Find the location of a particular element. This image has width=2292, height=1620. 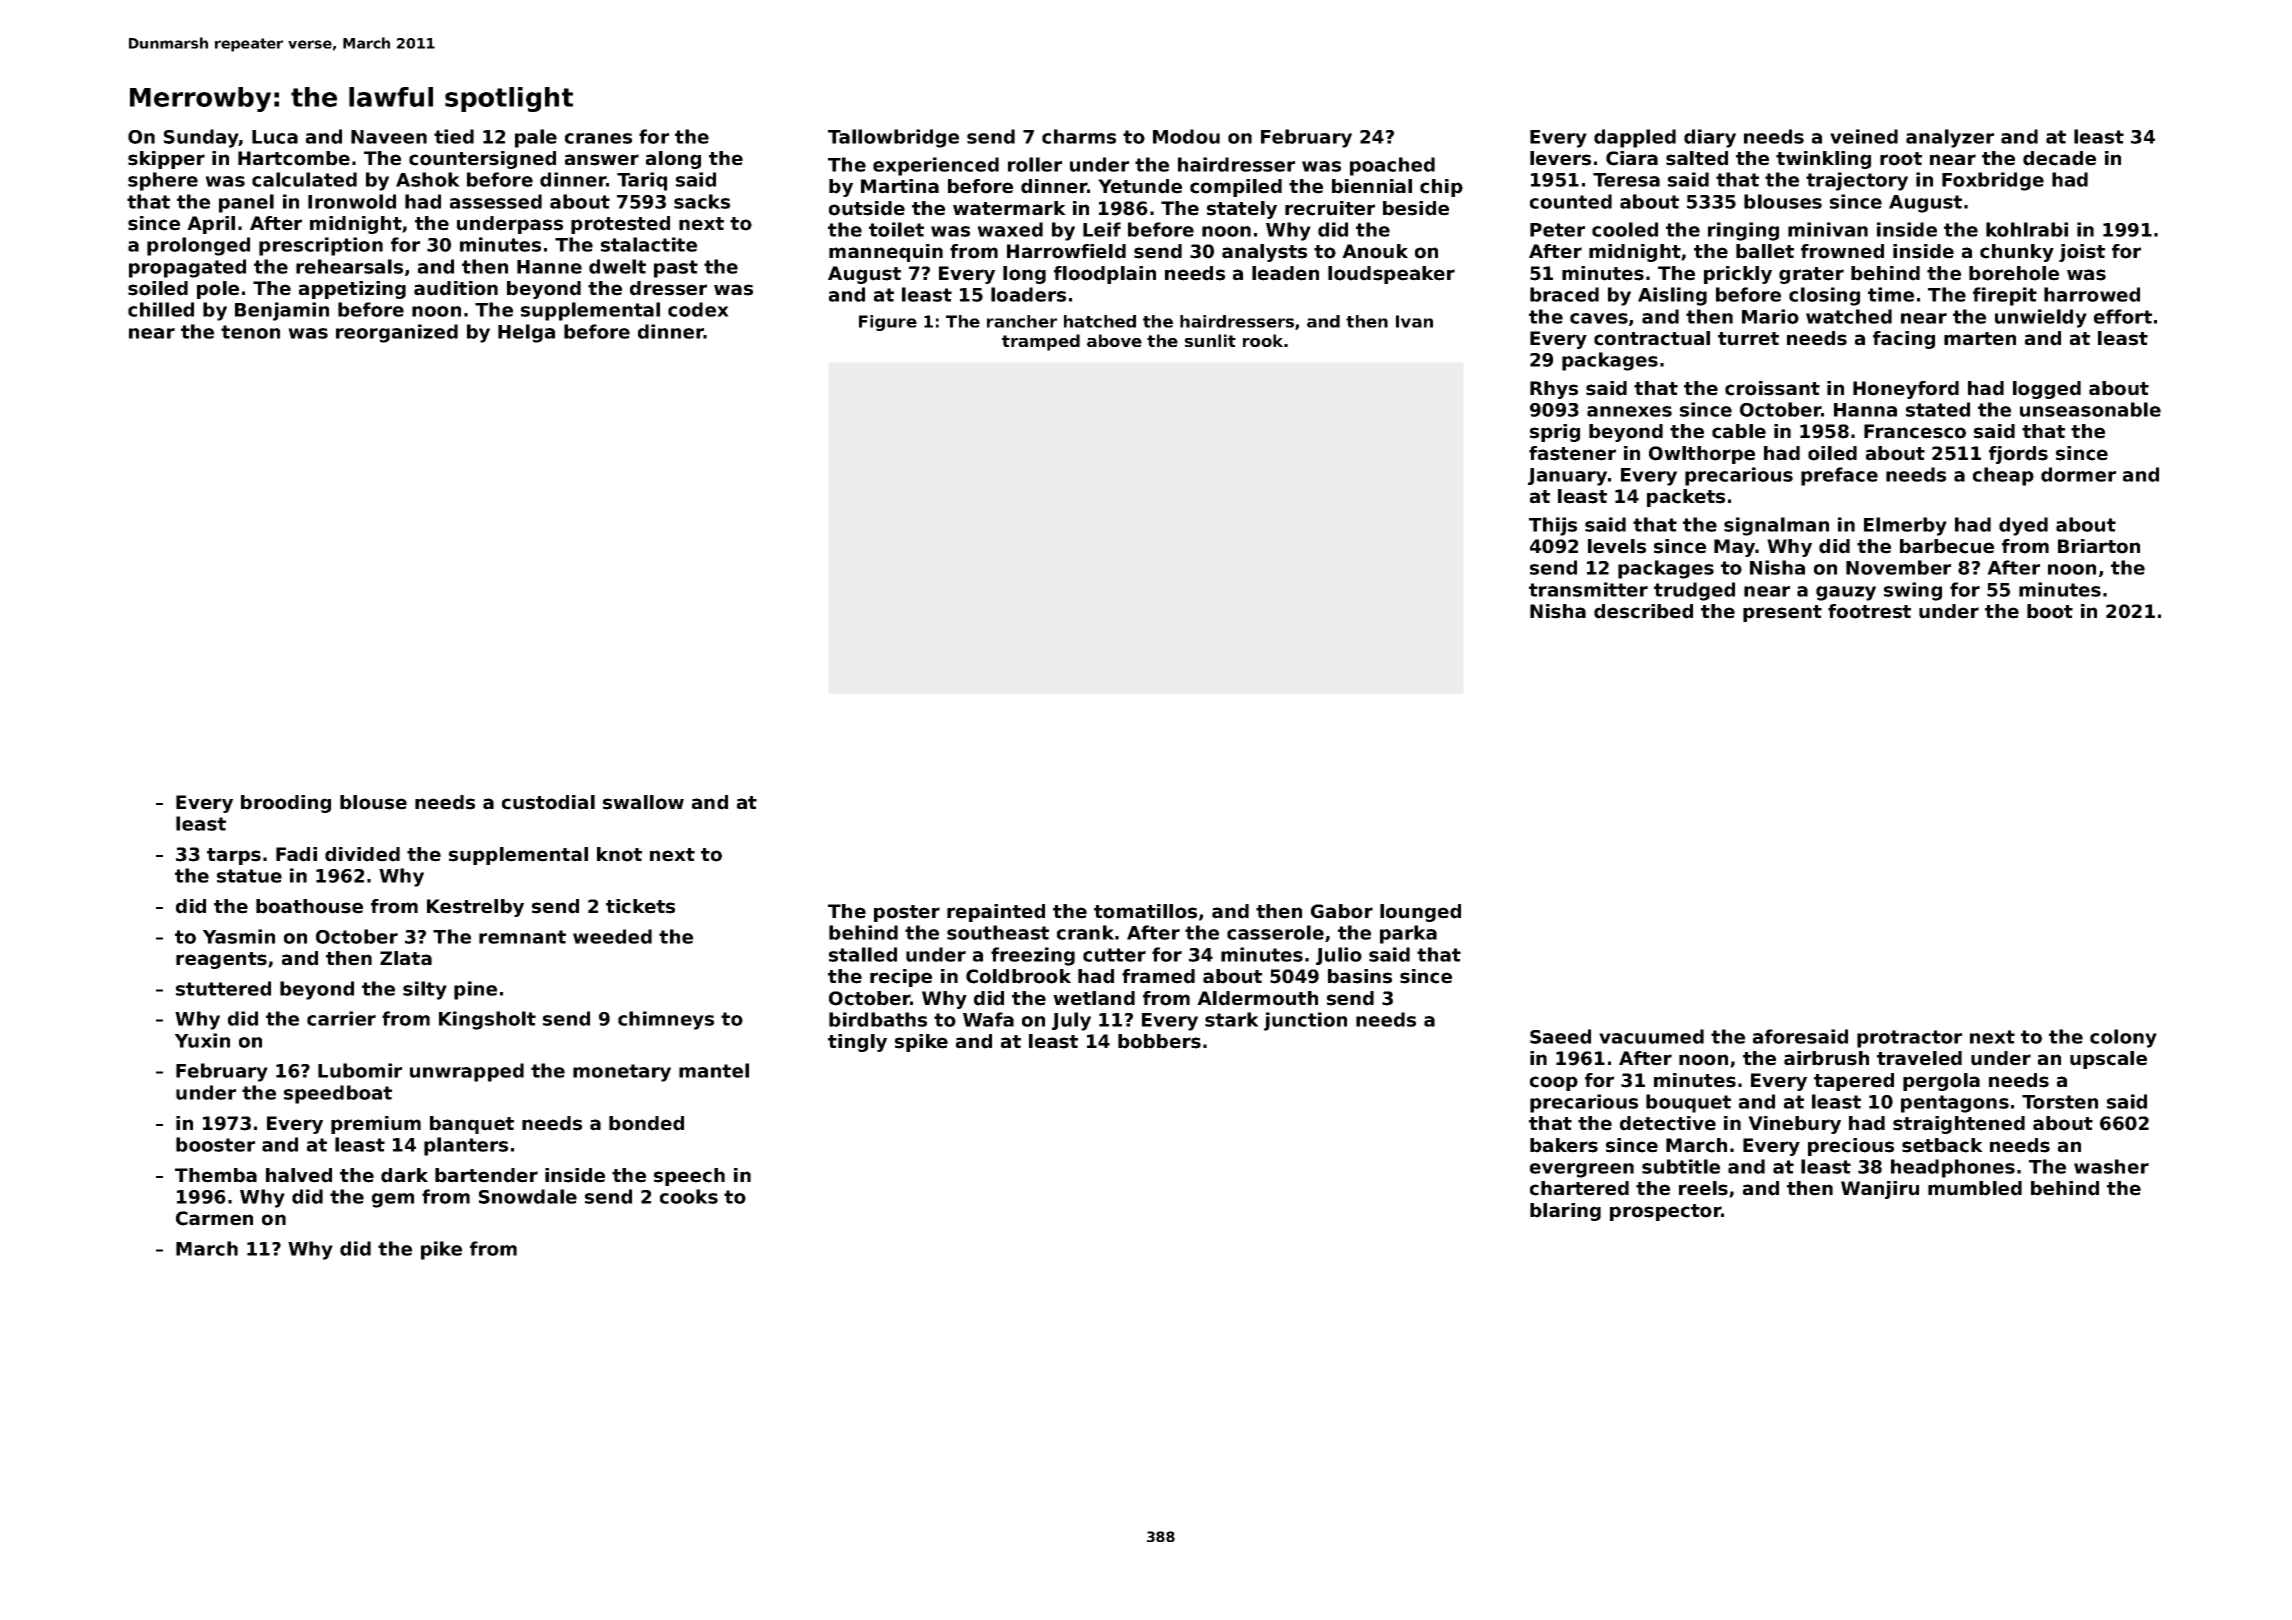

basins is located at coordinates (1360, 976).
